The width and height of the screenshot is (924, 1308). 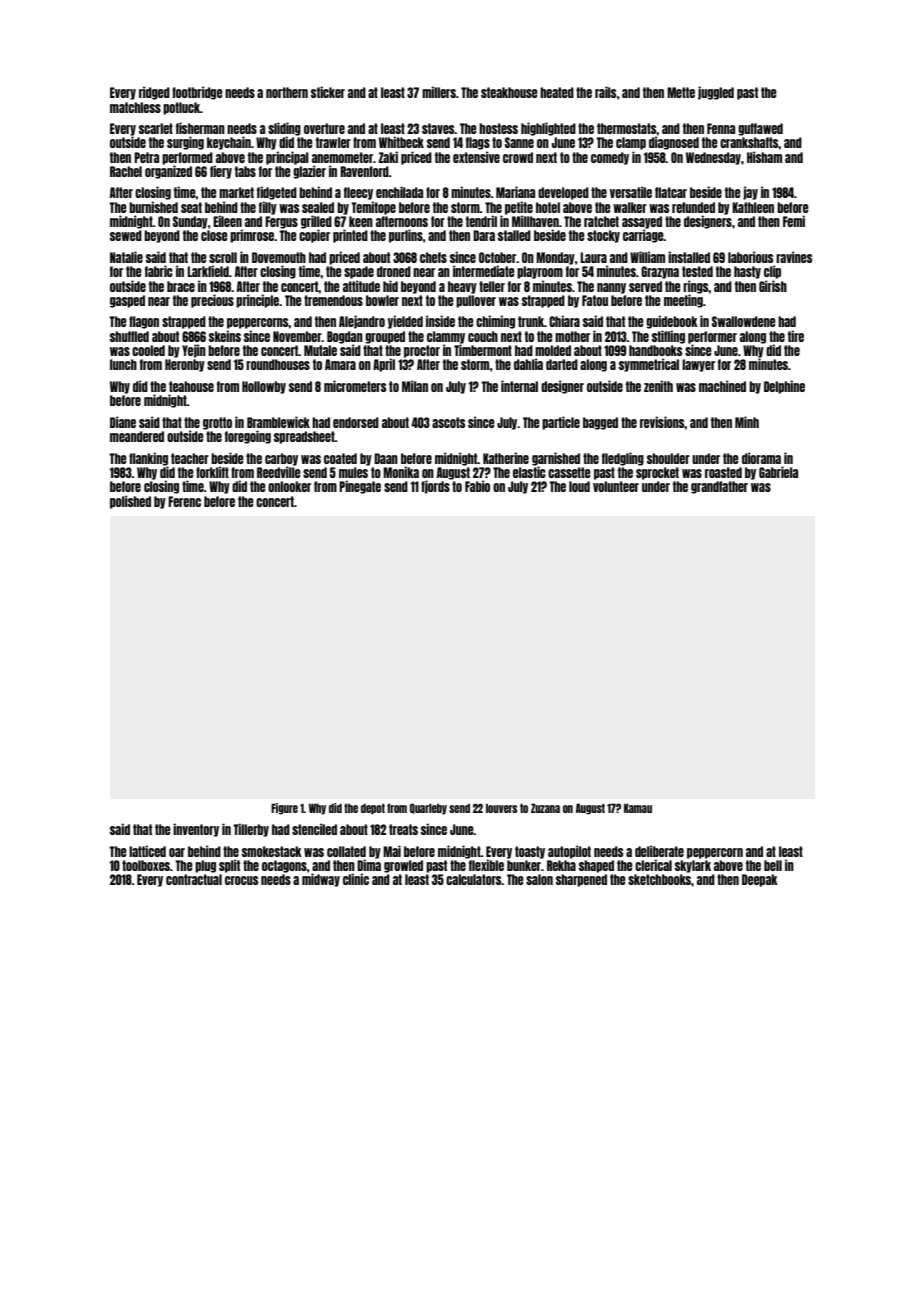 What do you see at coordinates (638, 808) in the screenshot?
I see `Kamau` at bounding box center [638, 808].
